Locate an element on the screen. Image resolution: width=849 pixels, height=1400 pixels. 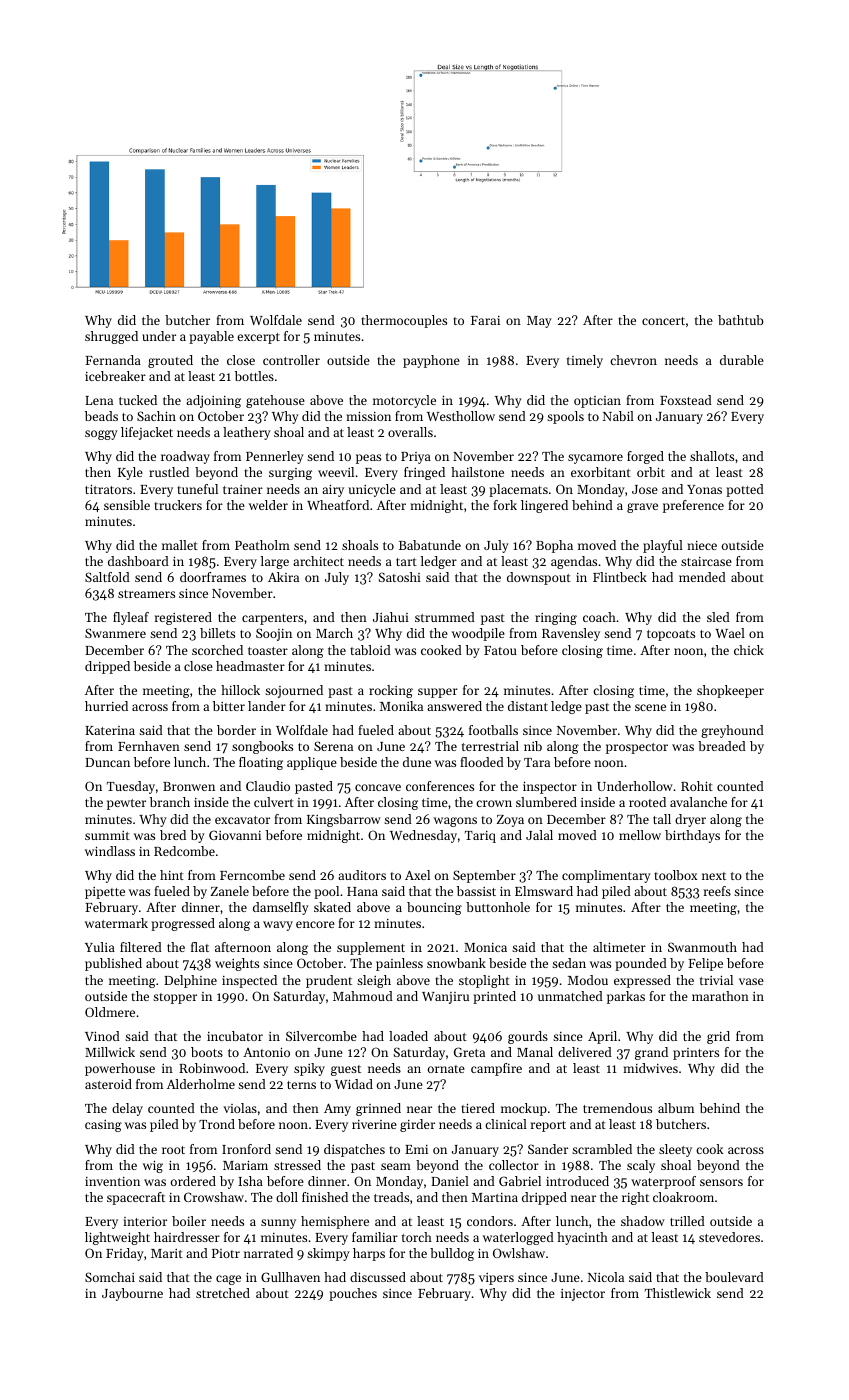
pewter is located at coordinates (126, 804).
